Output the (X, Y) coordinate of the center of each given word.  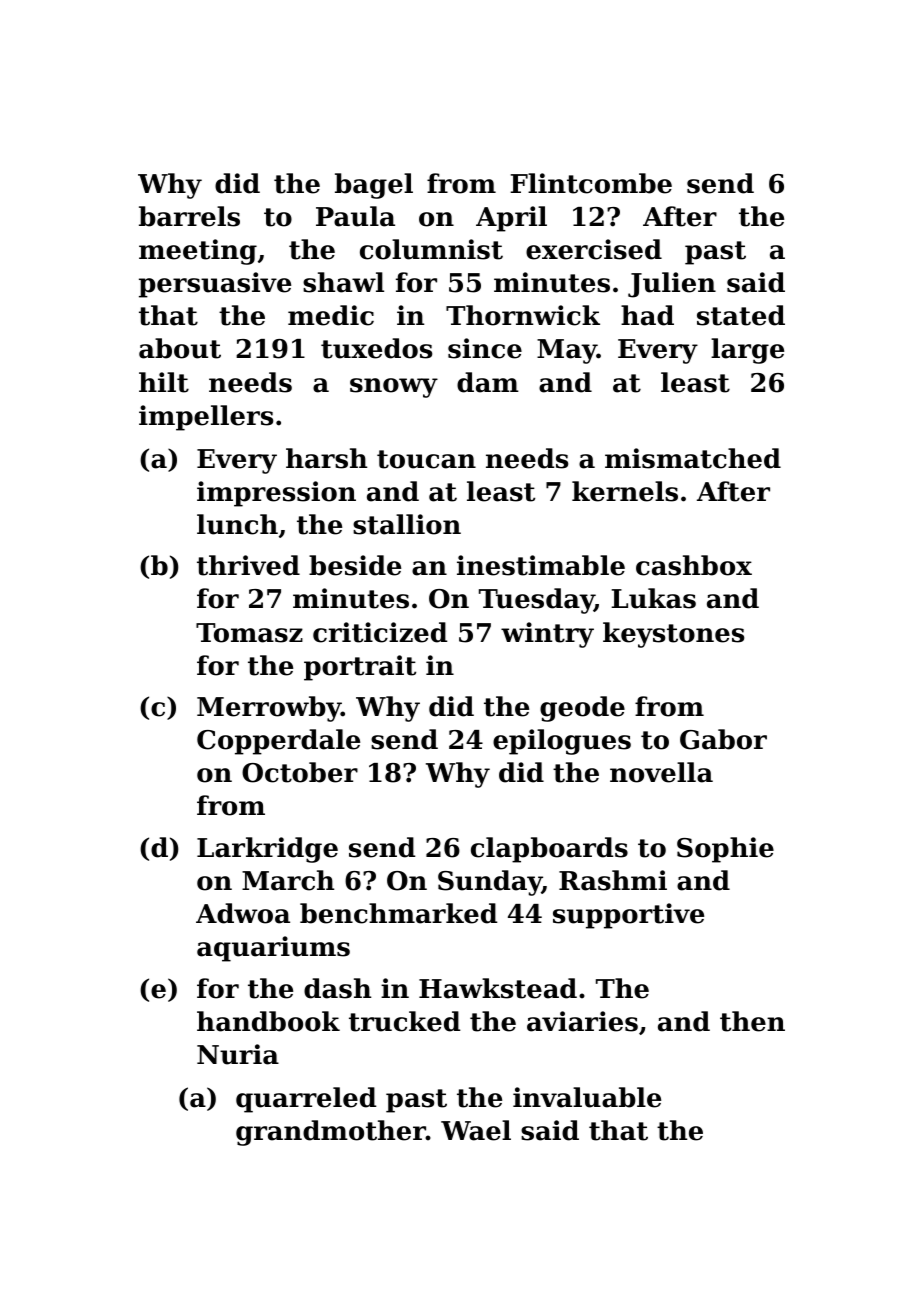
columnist (431, 249)
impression (276, 494)
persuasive (215, 285)
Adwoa (243, 913)
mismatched (693, 458)
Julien (672, 285)
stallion (407, 524)
